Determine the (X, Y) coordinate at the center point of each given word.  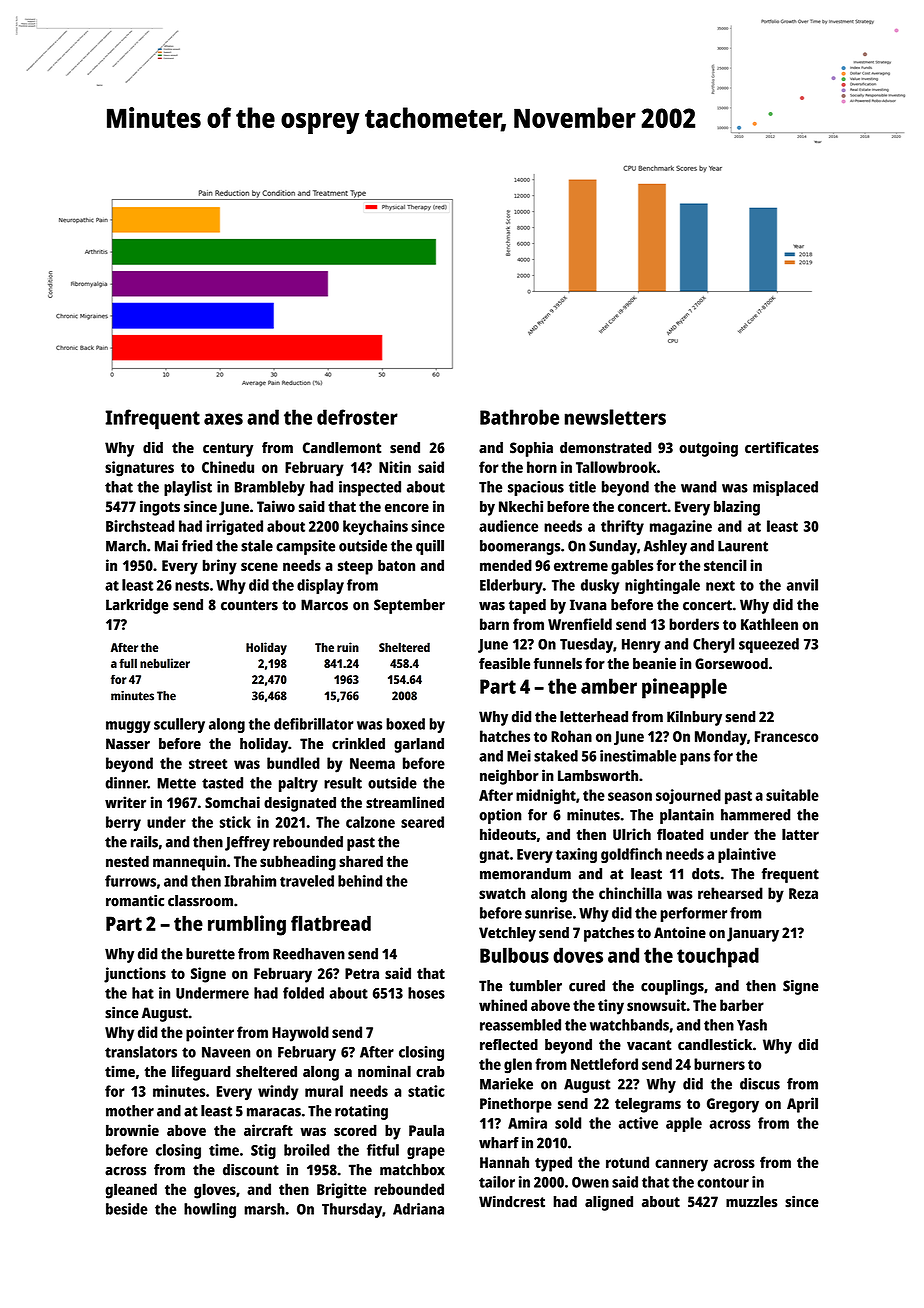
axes (223, 419)
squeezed (769, 645)
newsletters (615, 417)
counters (249, 605)
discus (760, 1084)
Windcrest (512, 1201)
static (426, 1091)
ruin (348, 647)
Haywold (300, 1034)
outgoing (708, 449)
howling (210, 1210)
